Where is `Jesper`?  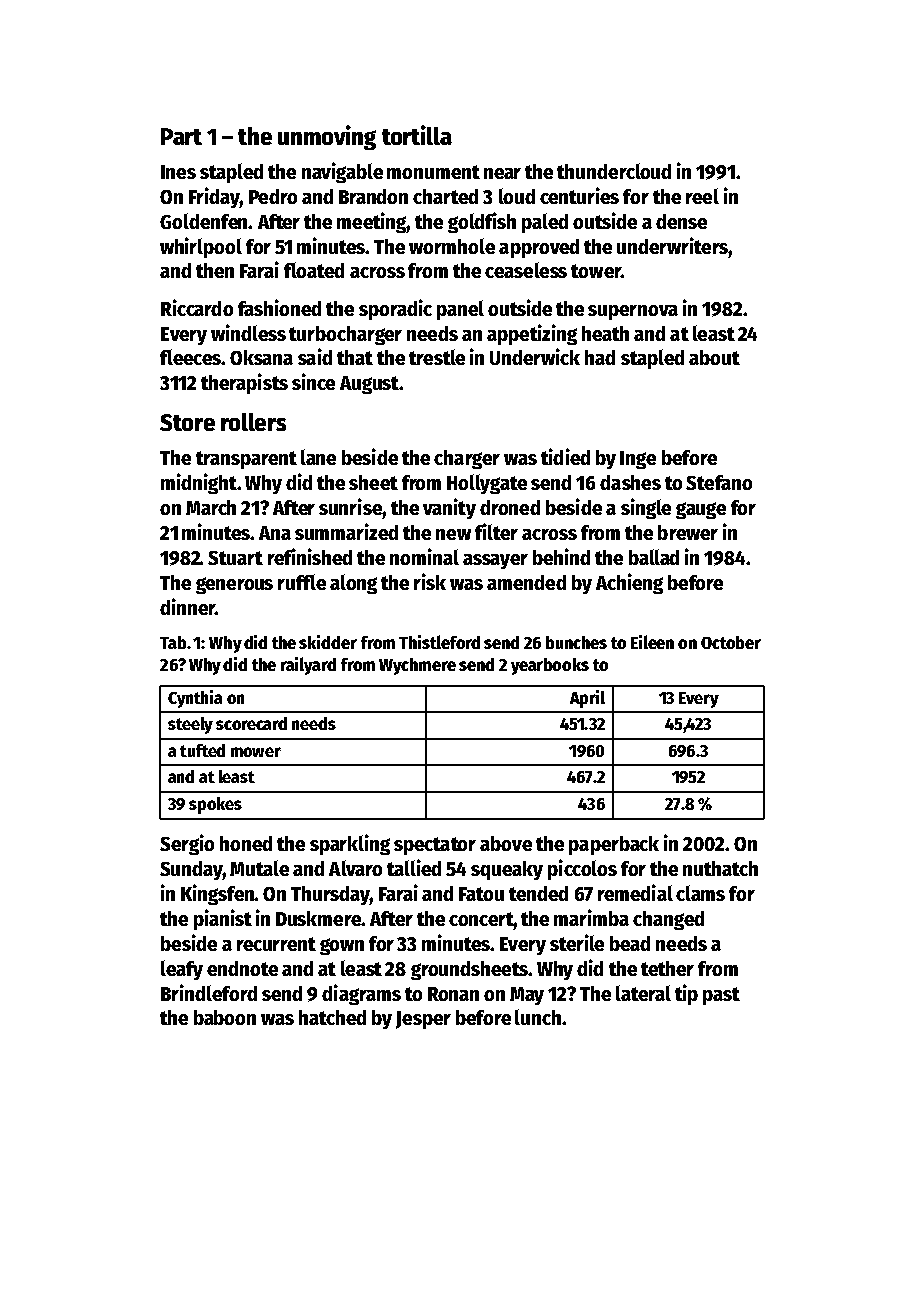 Jesper is located at coordinates (423, 1020).
